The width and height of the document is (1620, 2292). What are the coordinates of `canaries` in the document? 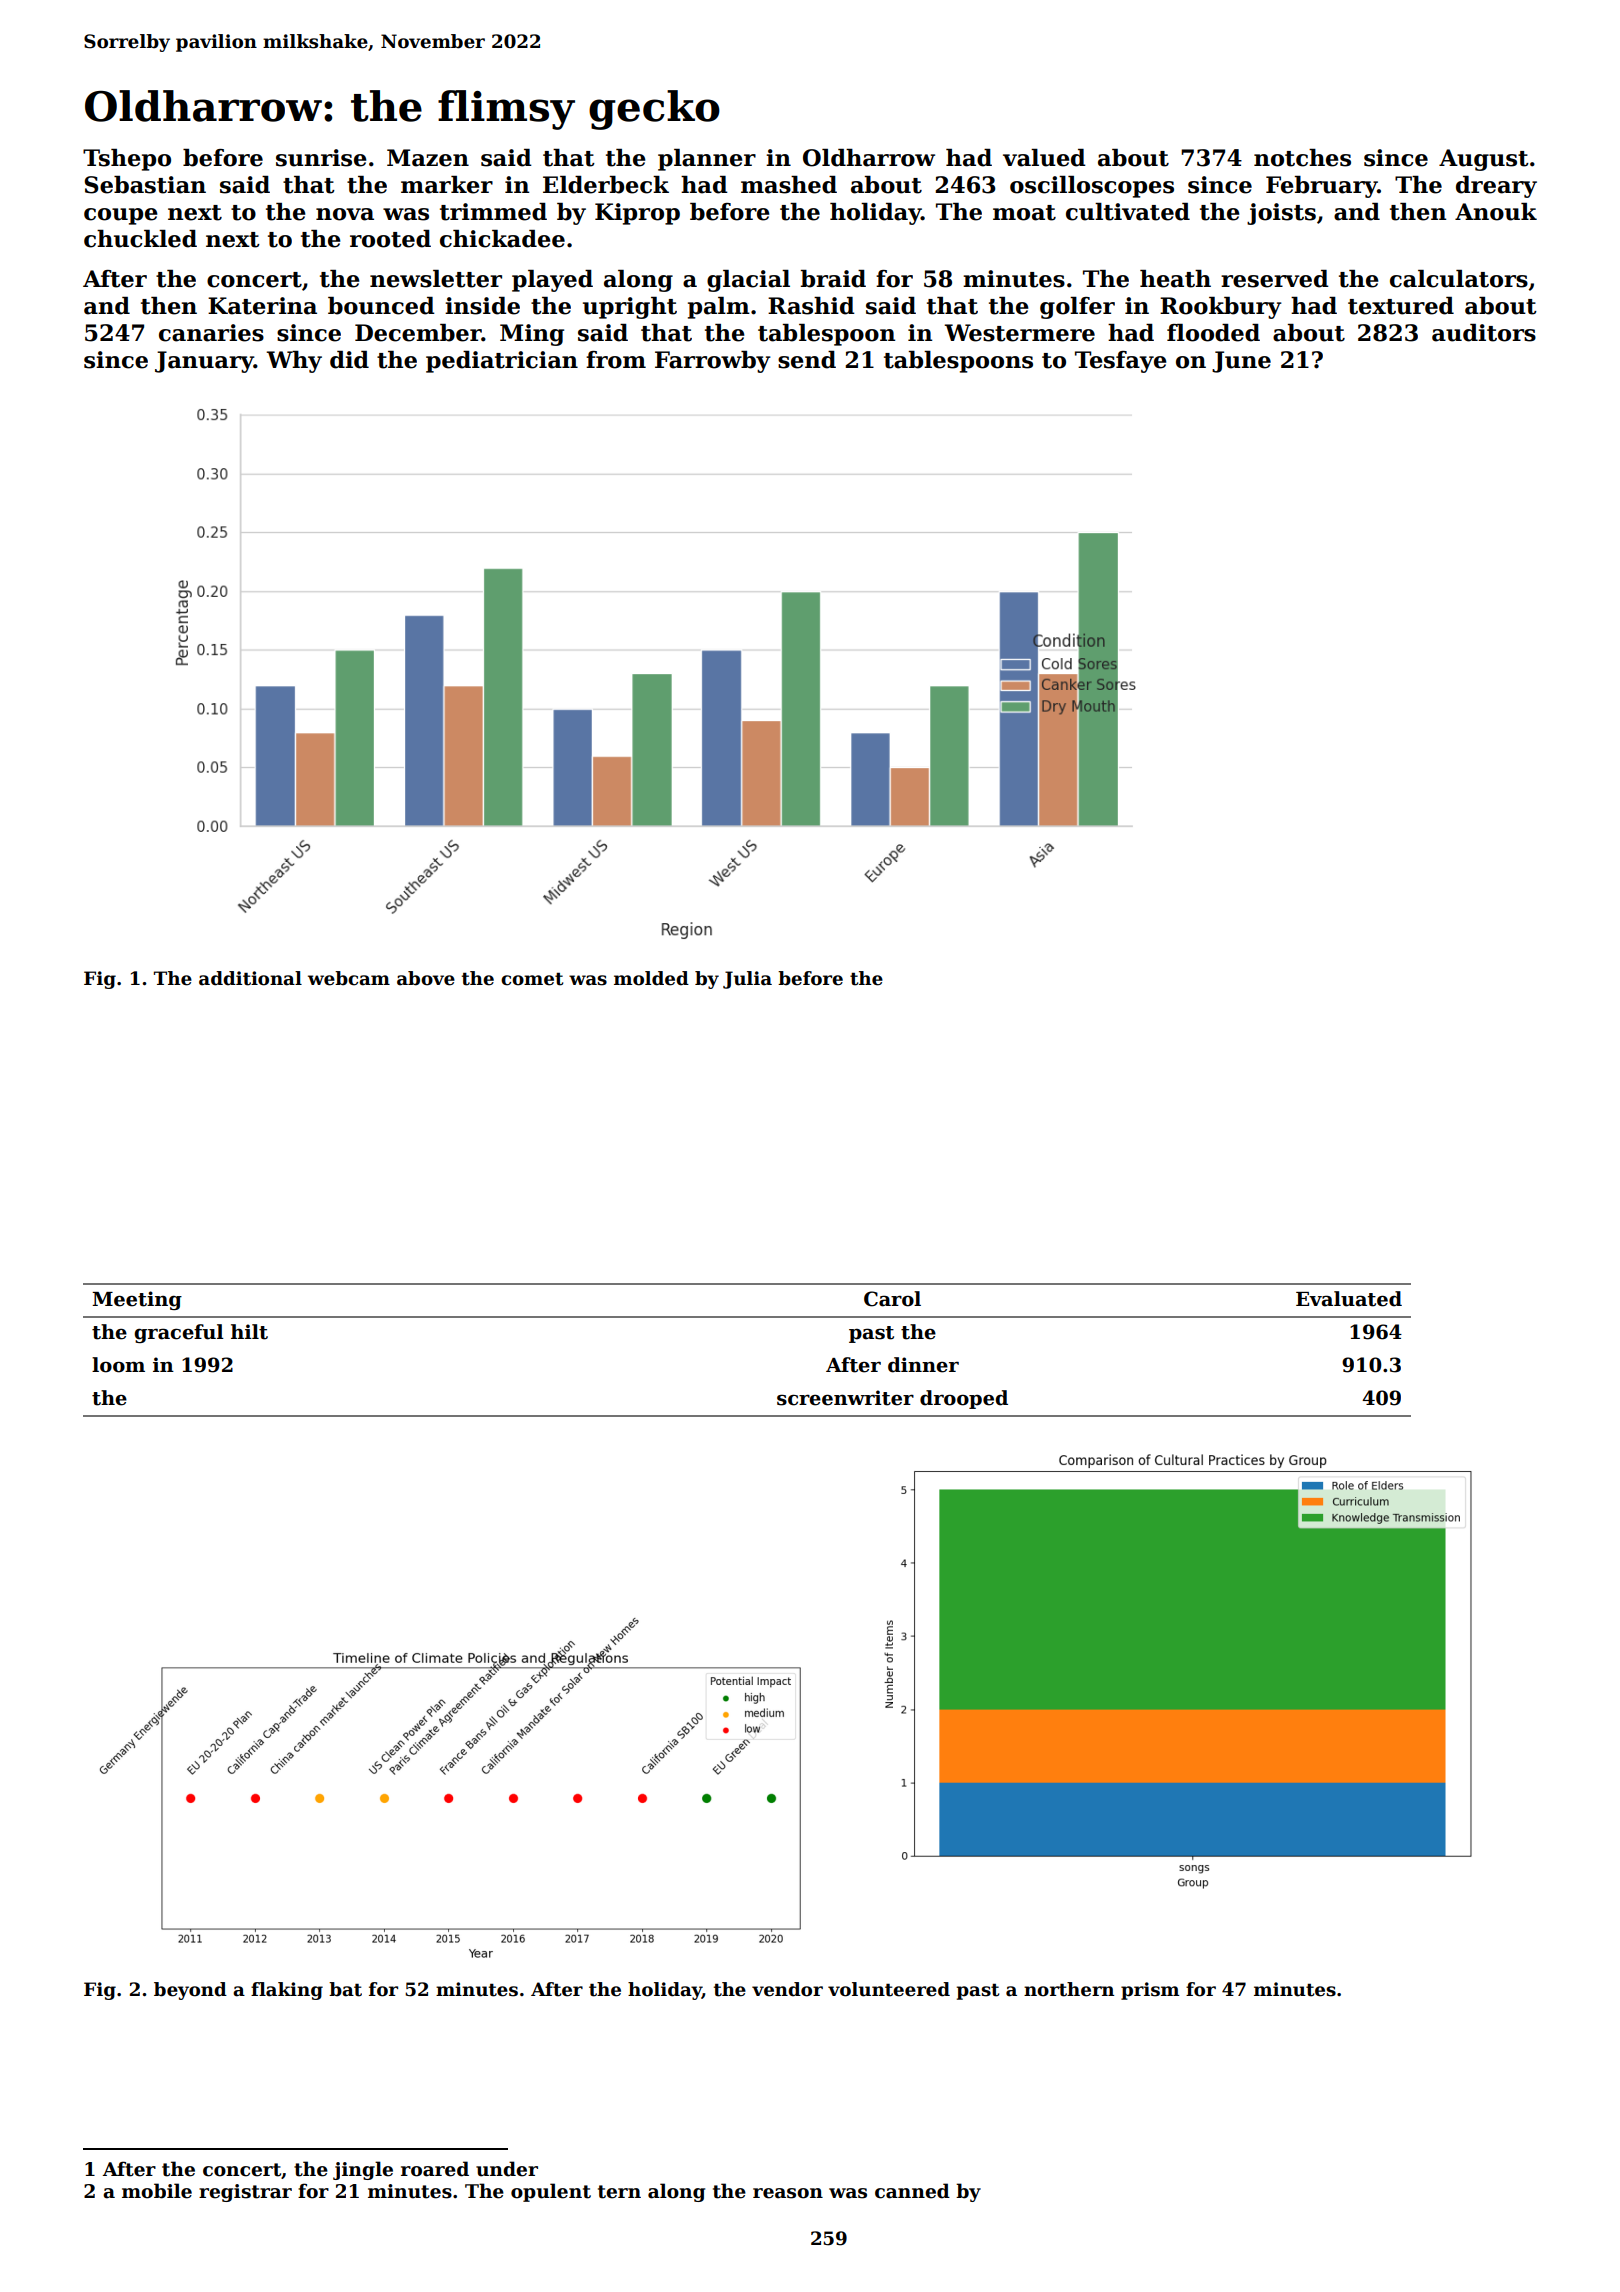 It's located at (211, 333).
